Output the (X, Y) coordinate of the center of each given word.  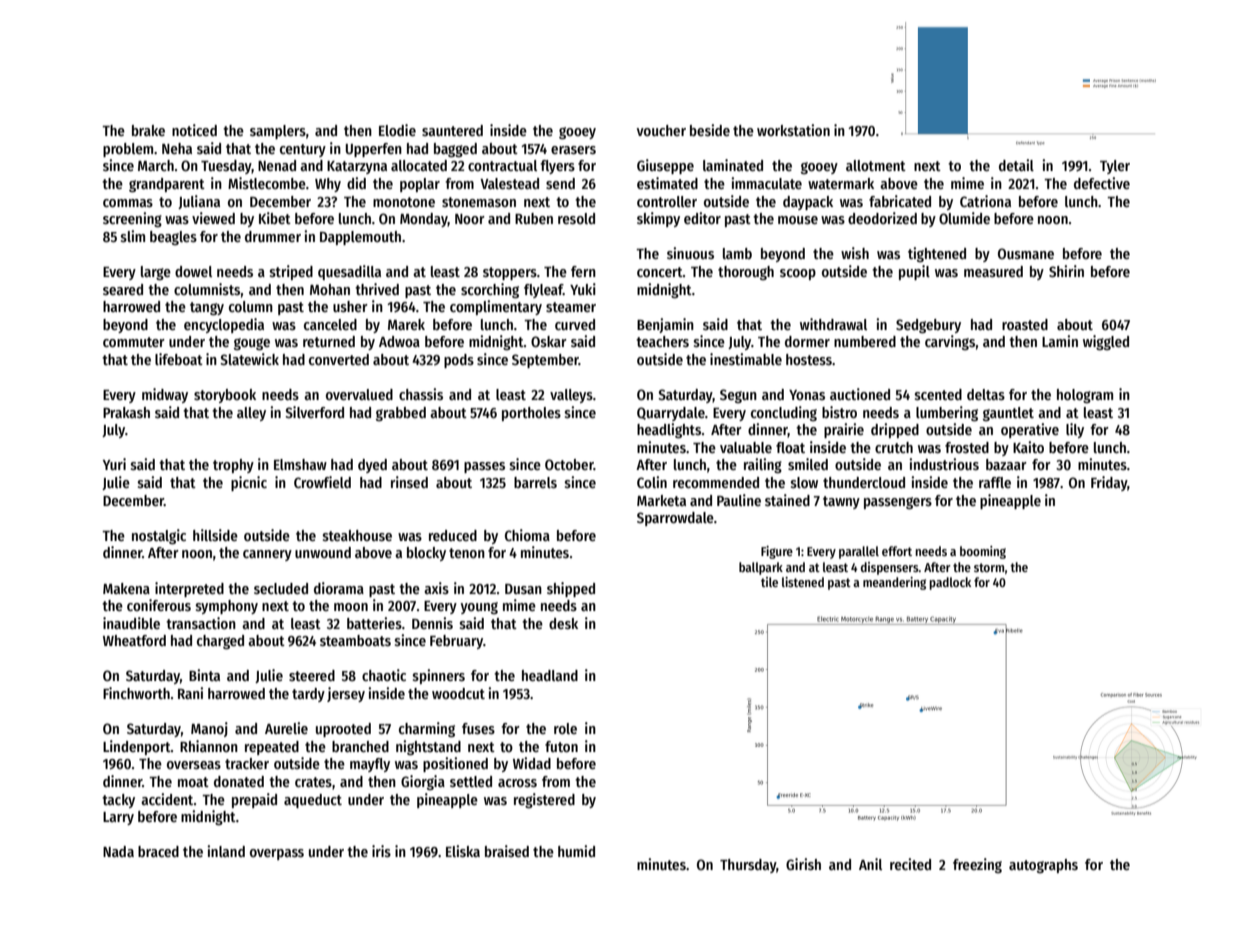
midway (165, 395)
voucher (661, 130)
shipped (571, 589)
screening (132, 219)
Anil (870, 864)
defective (1102, 183)
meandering (894, 583)
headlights (669, 430)
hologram (1085, 396)
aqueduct (313, 801)
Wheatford (134, 640)
